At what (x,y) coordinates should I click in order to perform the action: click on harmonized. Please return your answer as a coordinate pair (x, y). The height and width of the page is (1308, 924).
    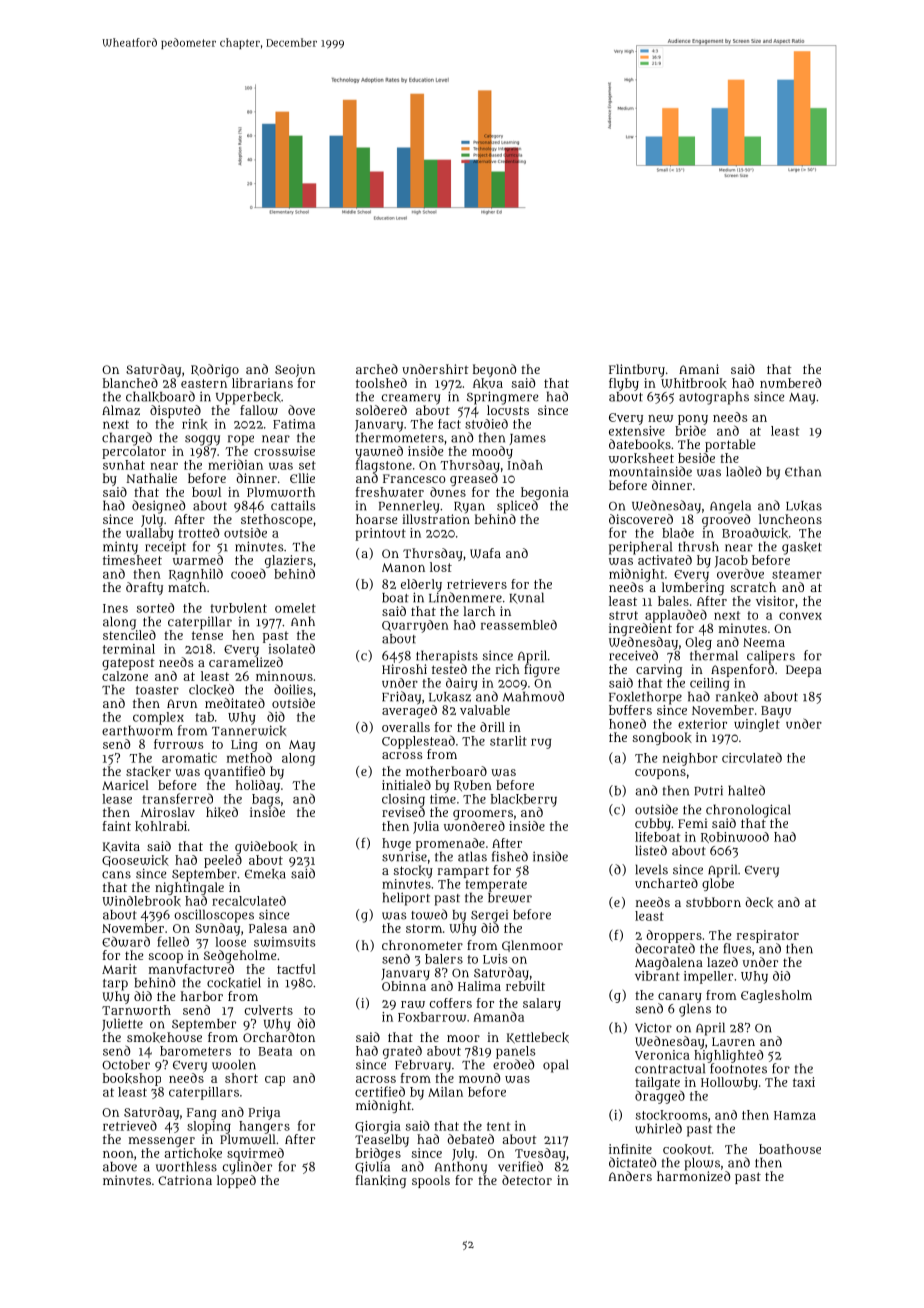
    Looking at the image, I should click on (693, 1176).
